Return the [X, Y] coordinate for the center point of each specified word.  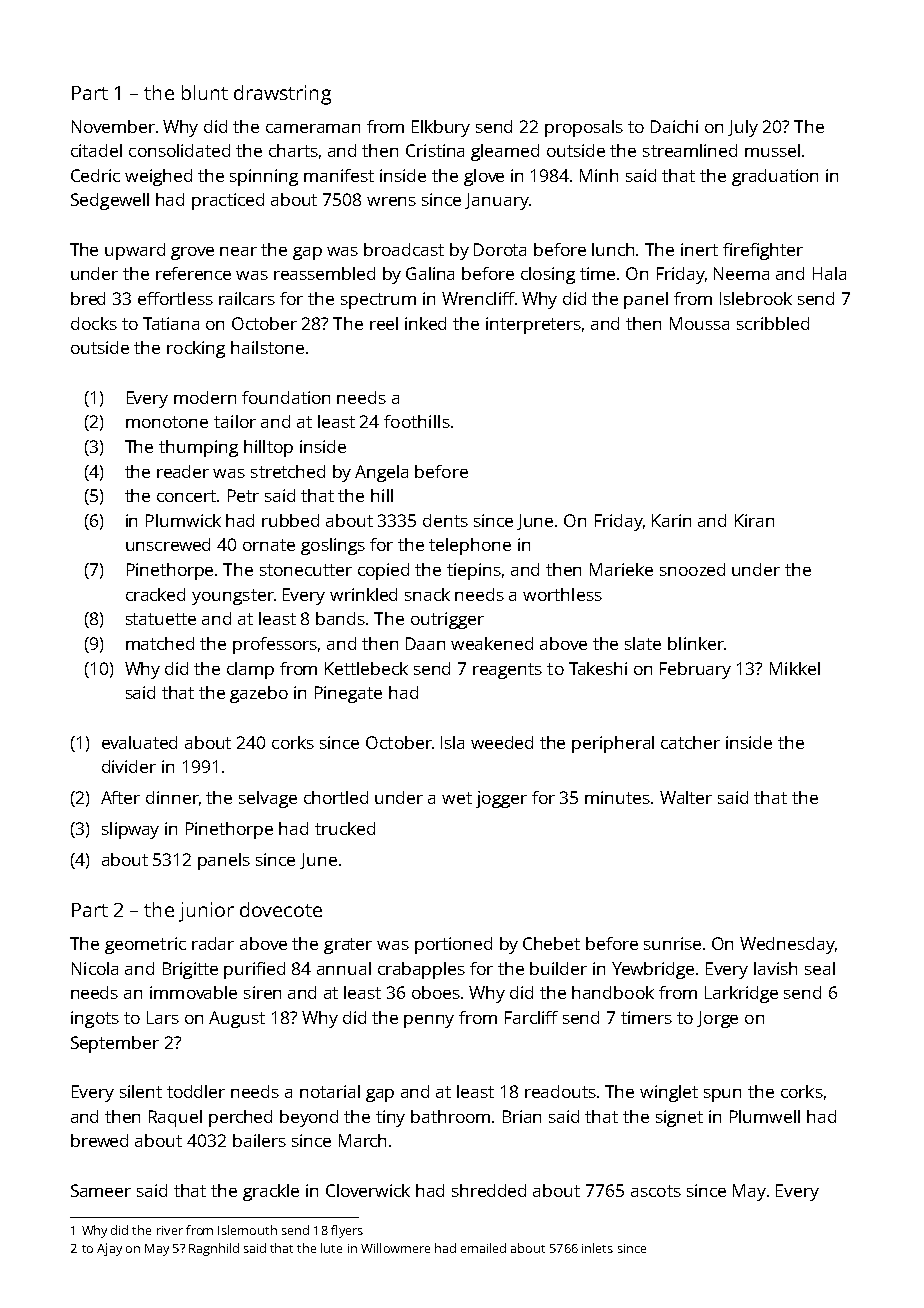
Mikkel [795, 668]
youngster [233, 597]
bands [340, 618]
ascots [656, 1191]
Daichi [674, 126]
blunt [205, 92]
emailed [483, 1248]
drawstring [282, 95]
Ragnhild [214, 1249]
